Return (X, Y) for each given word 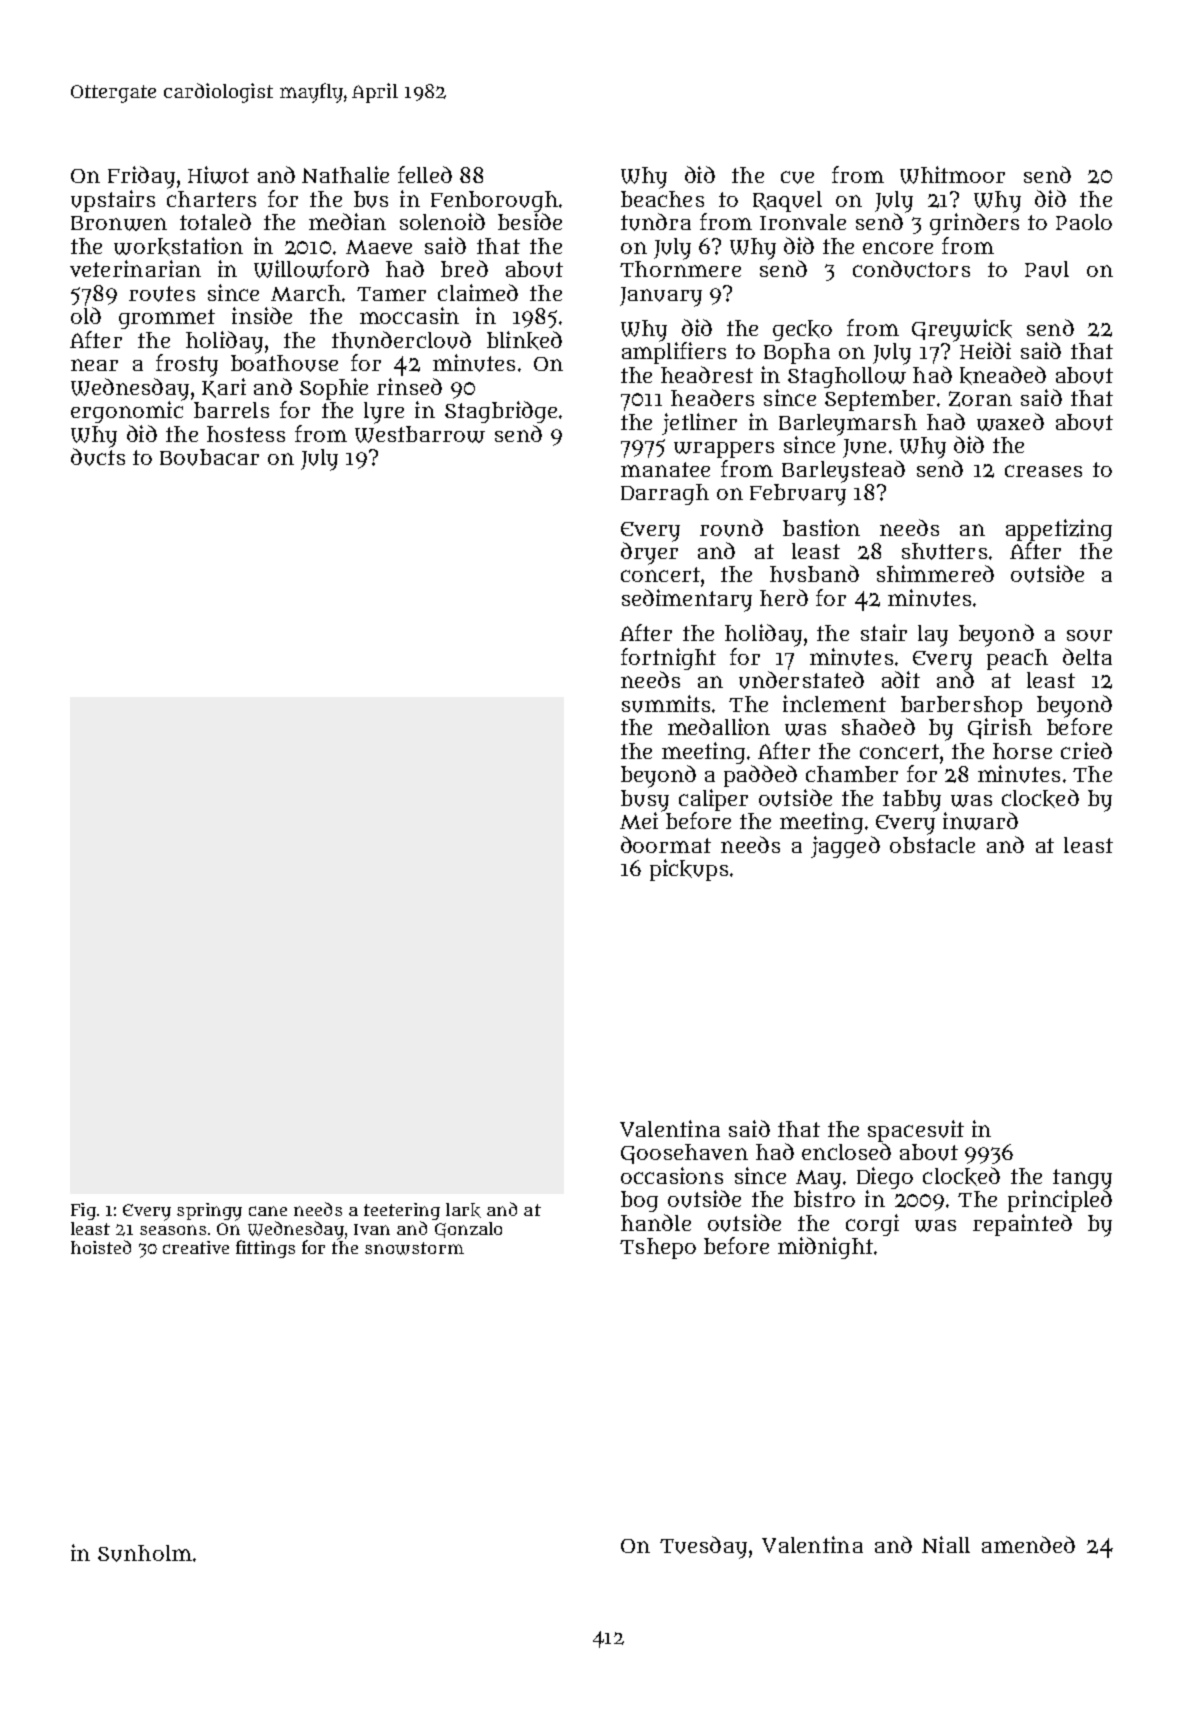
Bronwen (119, 223)
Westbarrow (420, 434)
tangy (1082, 1179)
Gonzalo (468, 1230)
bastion (821, 527)
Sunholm (145, 1553)
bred (464, 268)
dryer (649, 553)
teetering (402, 1211)
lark (463, 1210)
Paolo (1084, 222)
